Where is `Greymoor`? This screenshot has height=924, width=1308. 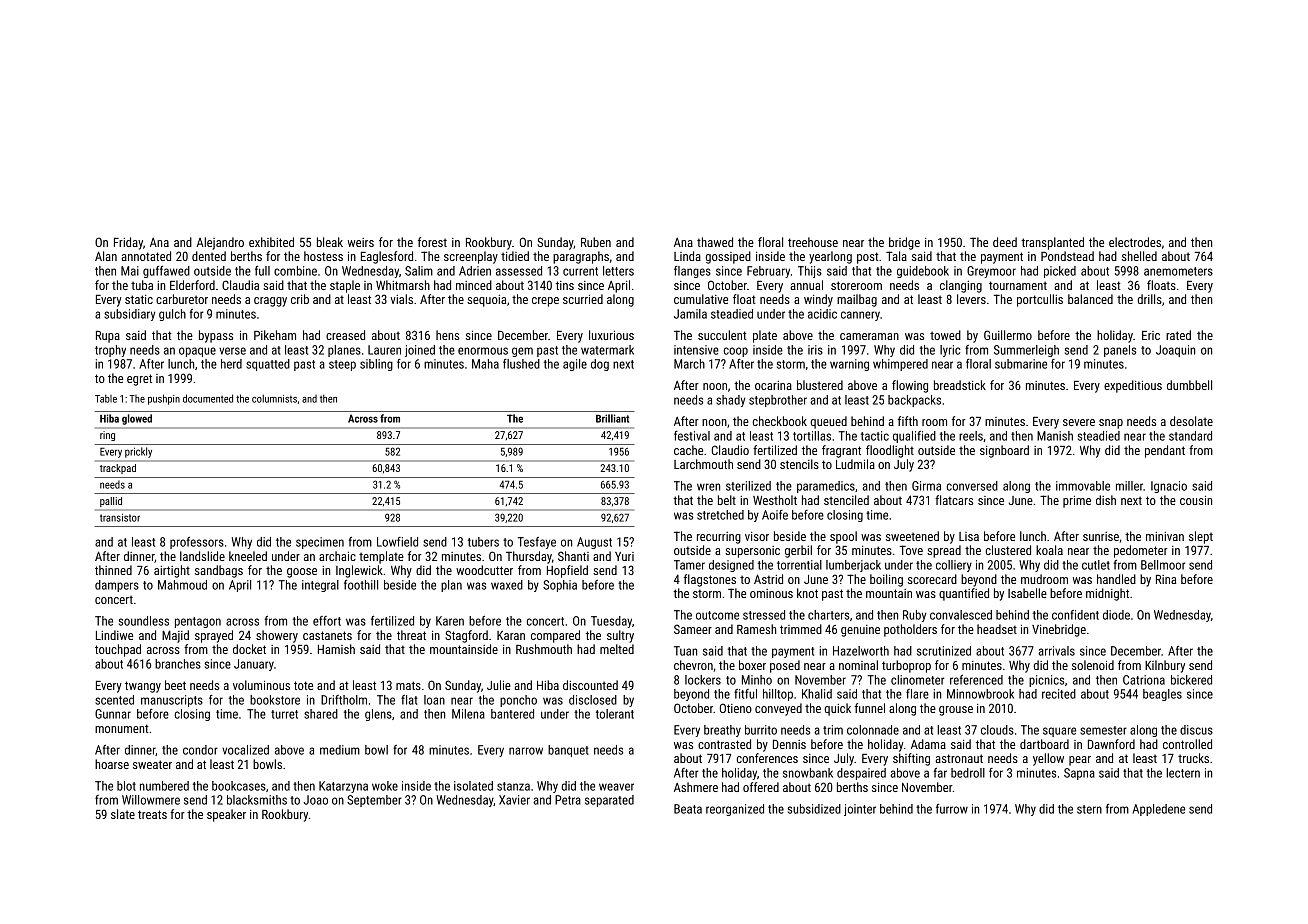 Greymoor is located at coordinates (991, 272).
